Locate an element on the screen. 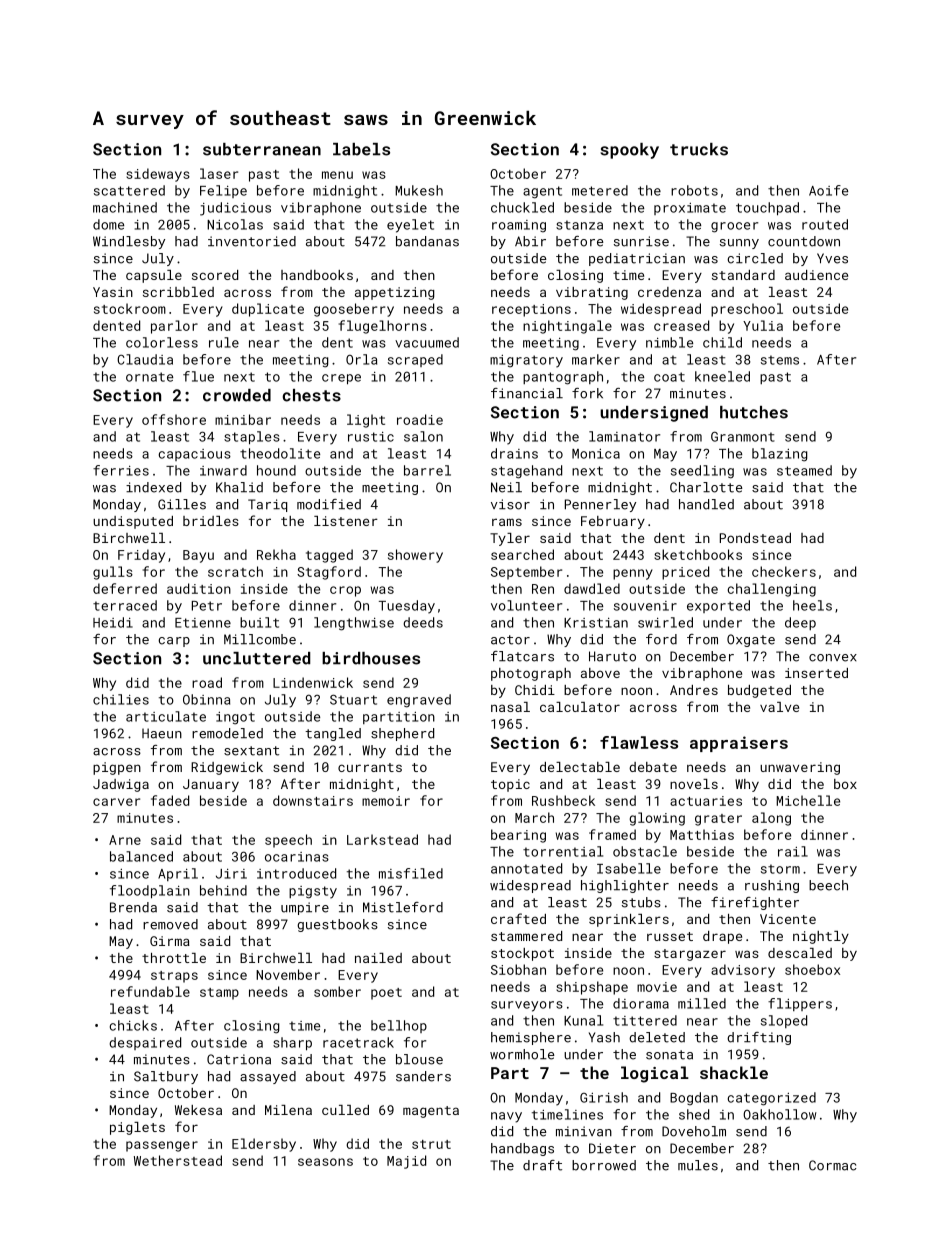 This screenshot has width=952, height=1233. obstacle is located at coordinates (645, 851).
